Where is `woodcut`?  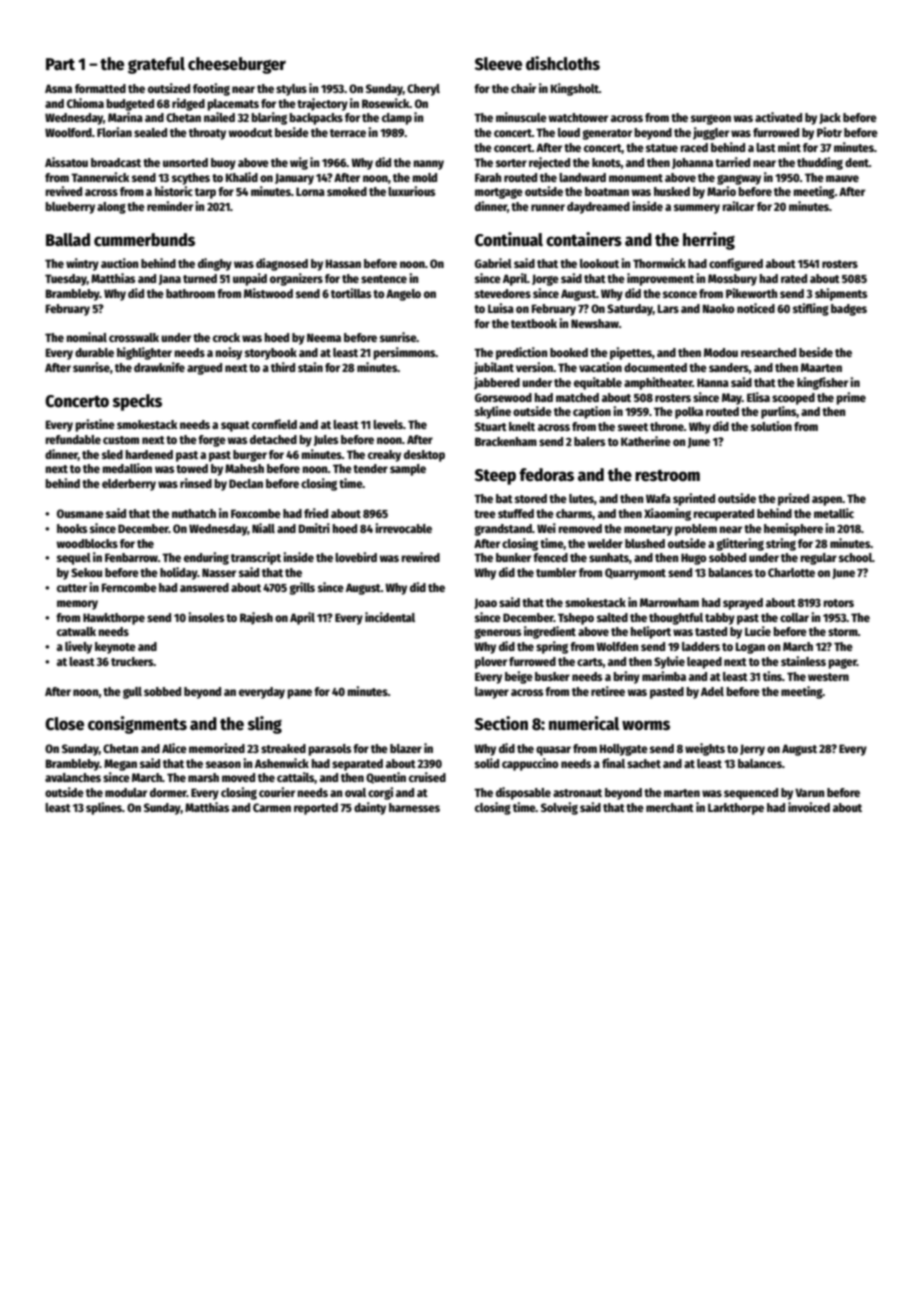 woodcut is located at coordinates (250, 132).
